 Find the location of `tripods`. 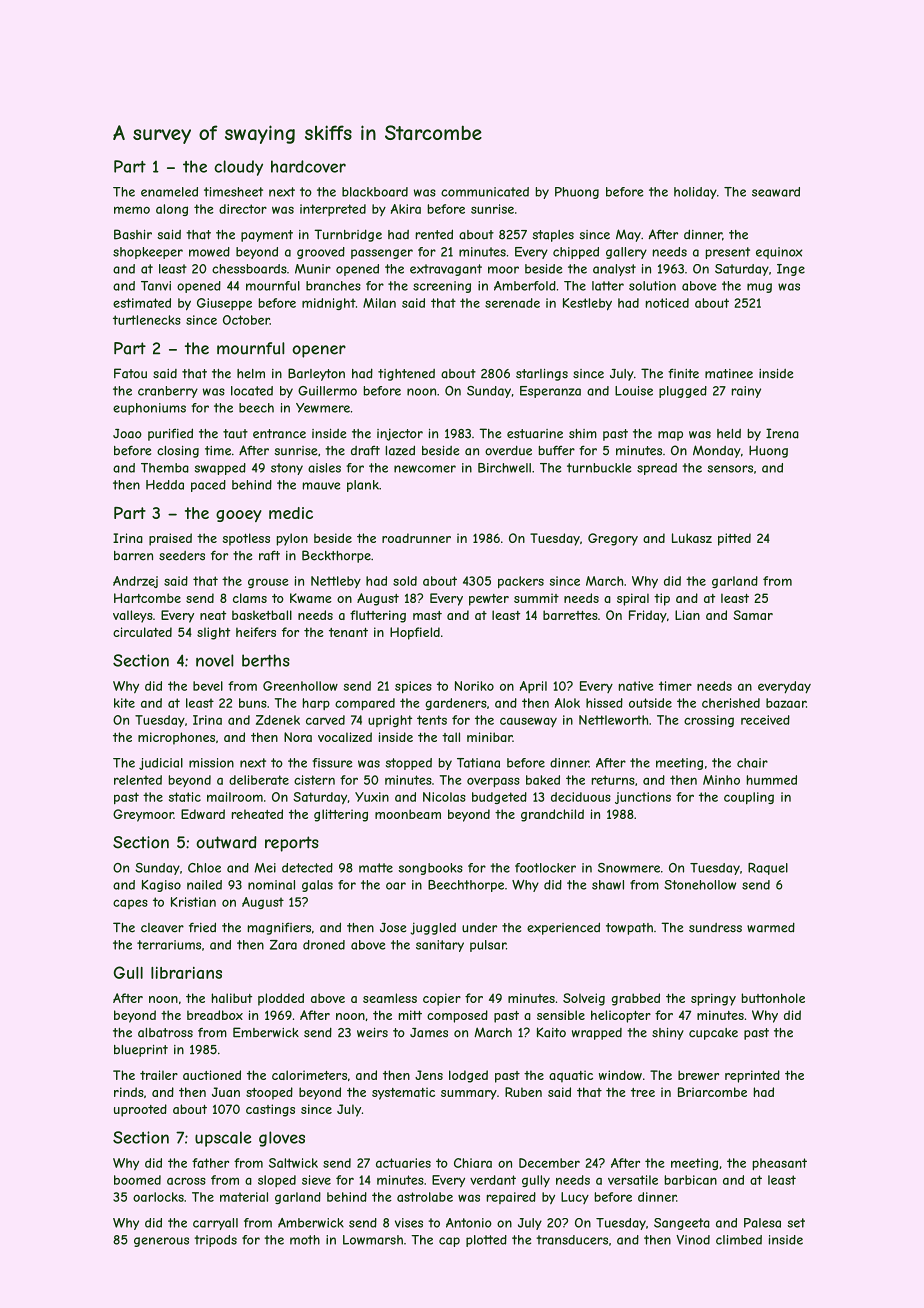

tripods is located at coordinates (215, 1241).
